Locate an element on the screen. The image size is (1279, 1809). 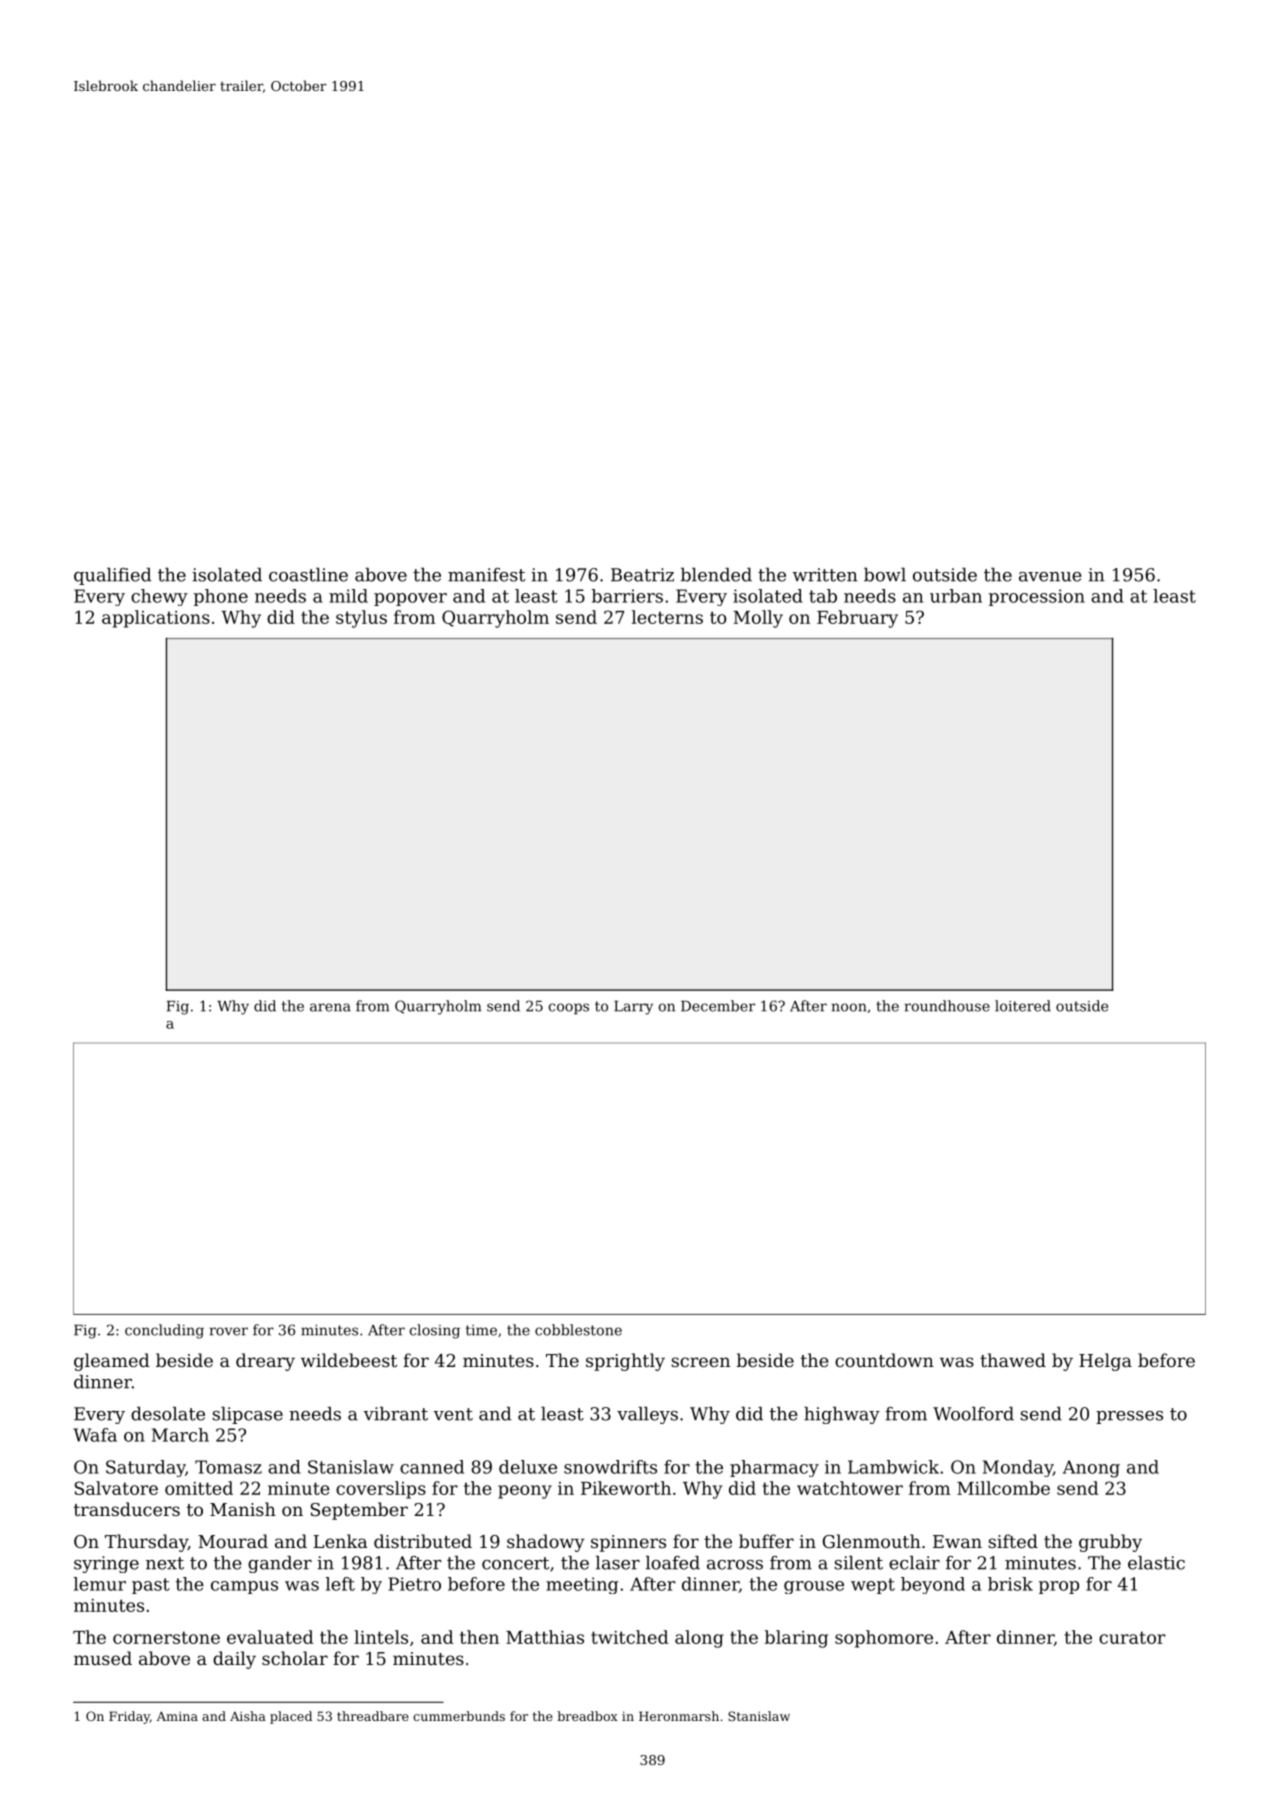
roundhouse is located at coordinates (947, 1006).
